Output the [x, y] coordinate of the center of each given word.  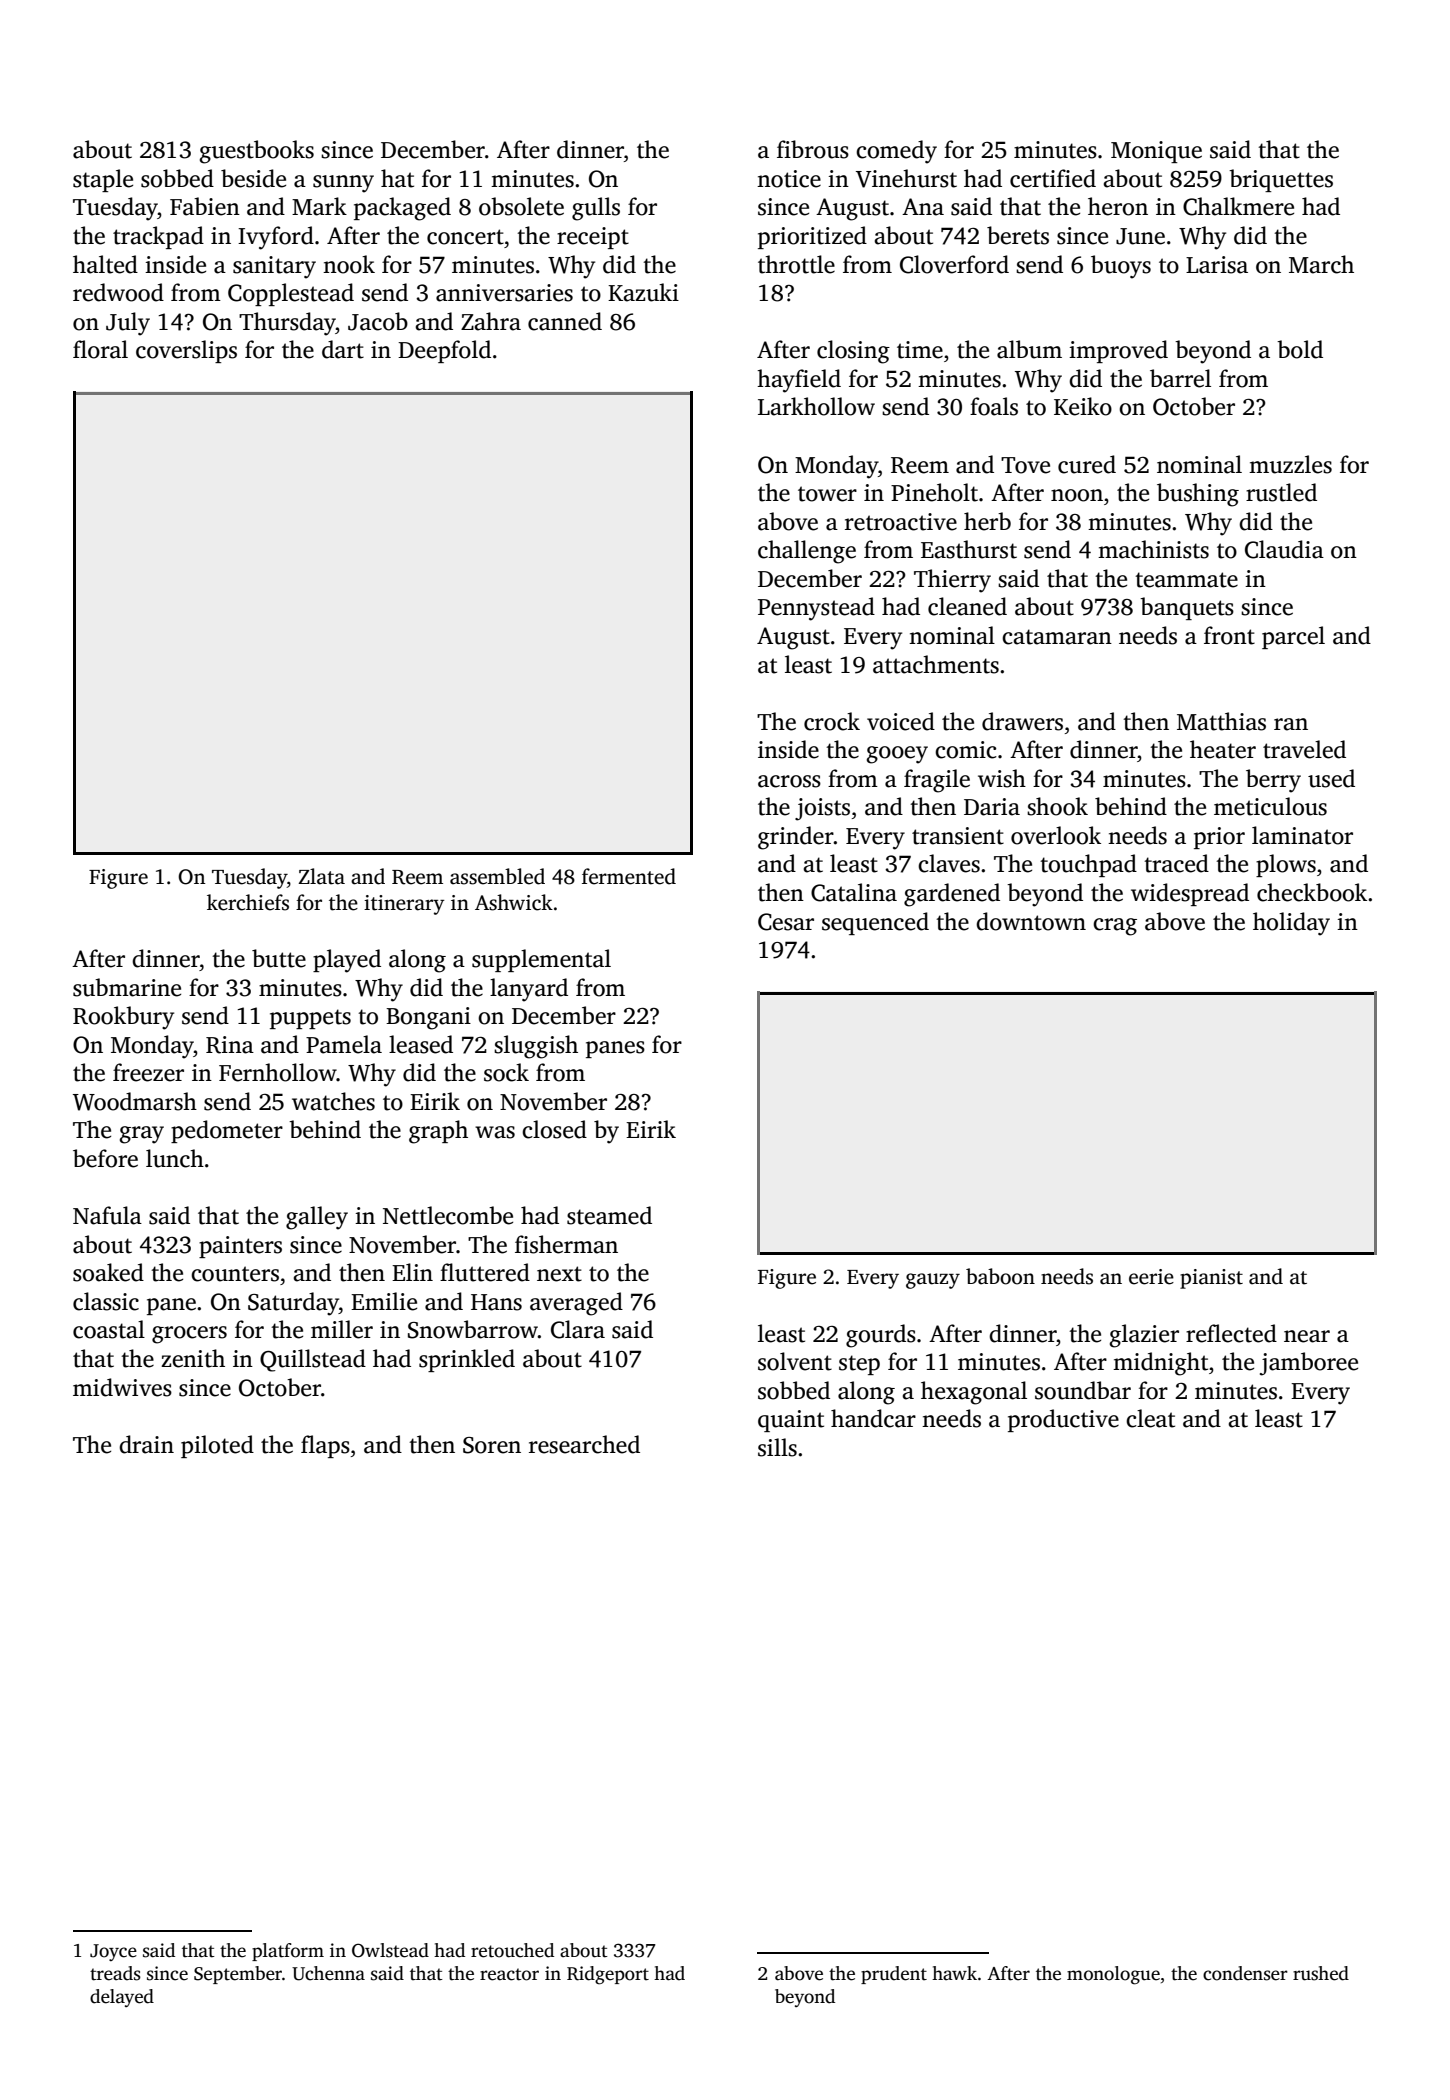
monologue [1113, 1975]
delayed [122, 1998]
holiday [1291, 924]
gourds [881, 1336]
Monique [1156, 152]
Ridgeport [608, 1975]
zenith [193, 1358]
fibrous [813, 149]
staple [103, 180]
